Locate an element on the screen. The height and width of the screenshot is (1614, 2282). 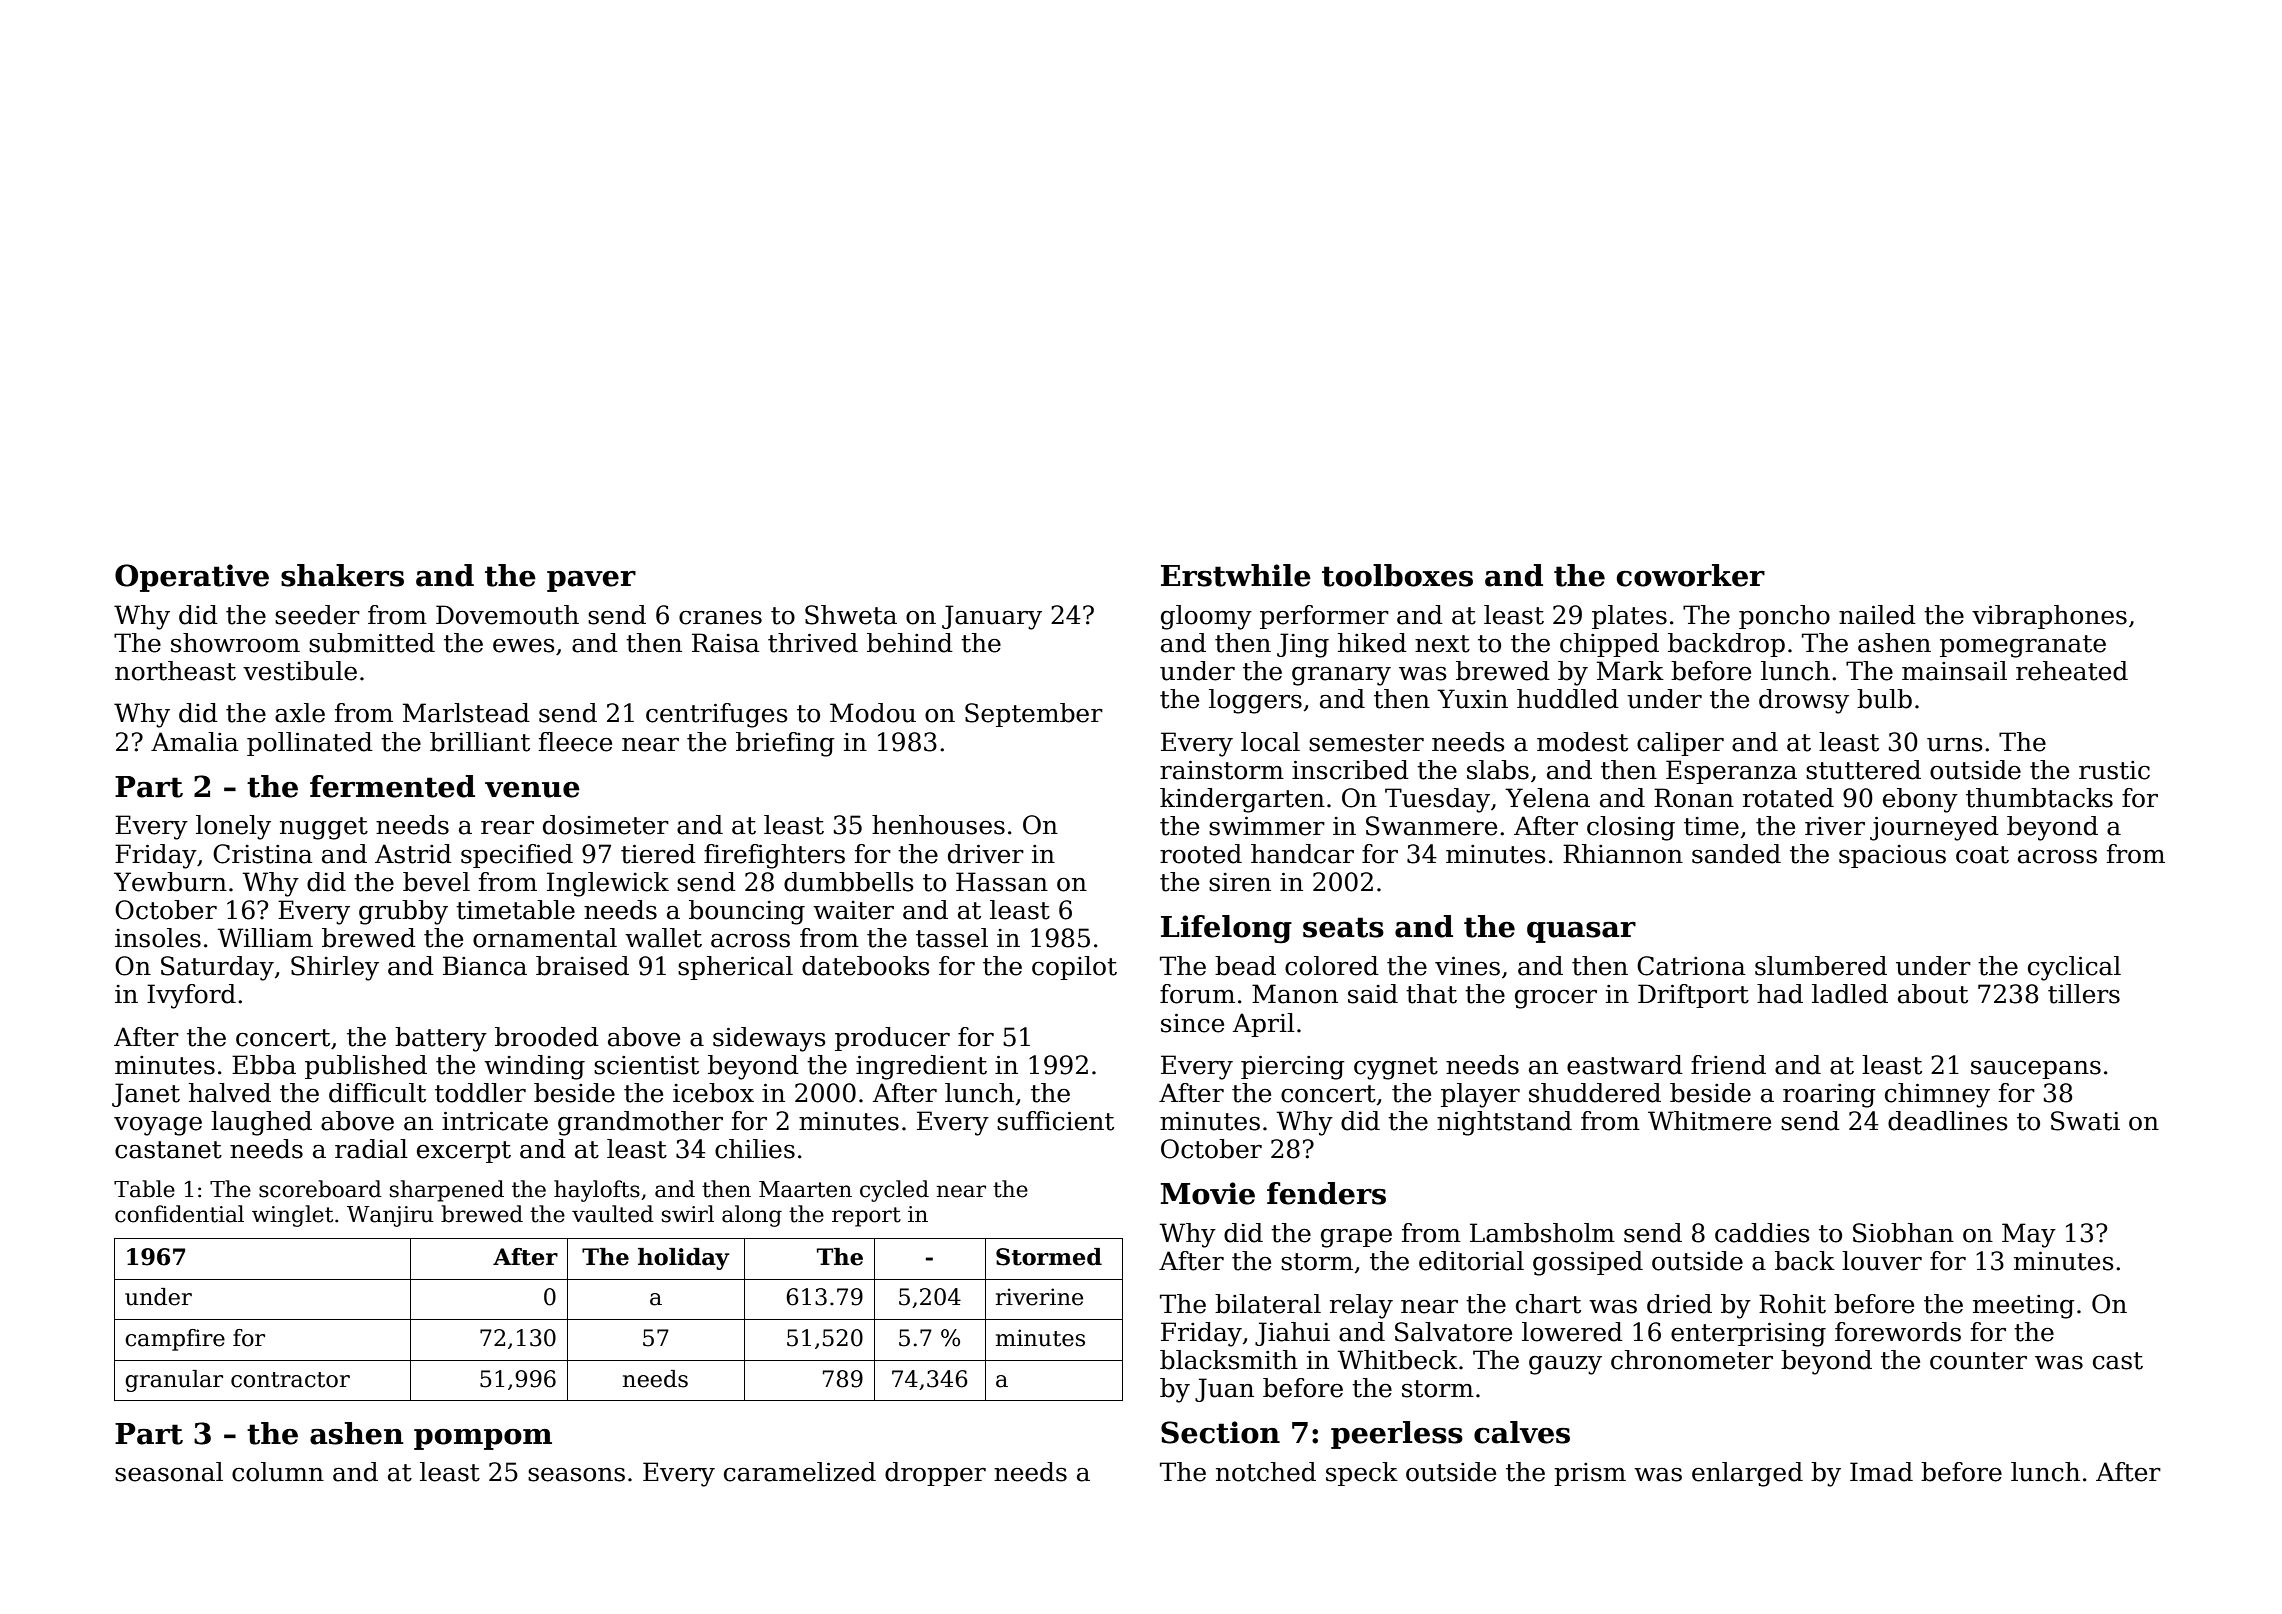
fenders is located at coordinates (1326, 1193).
